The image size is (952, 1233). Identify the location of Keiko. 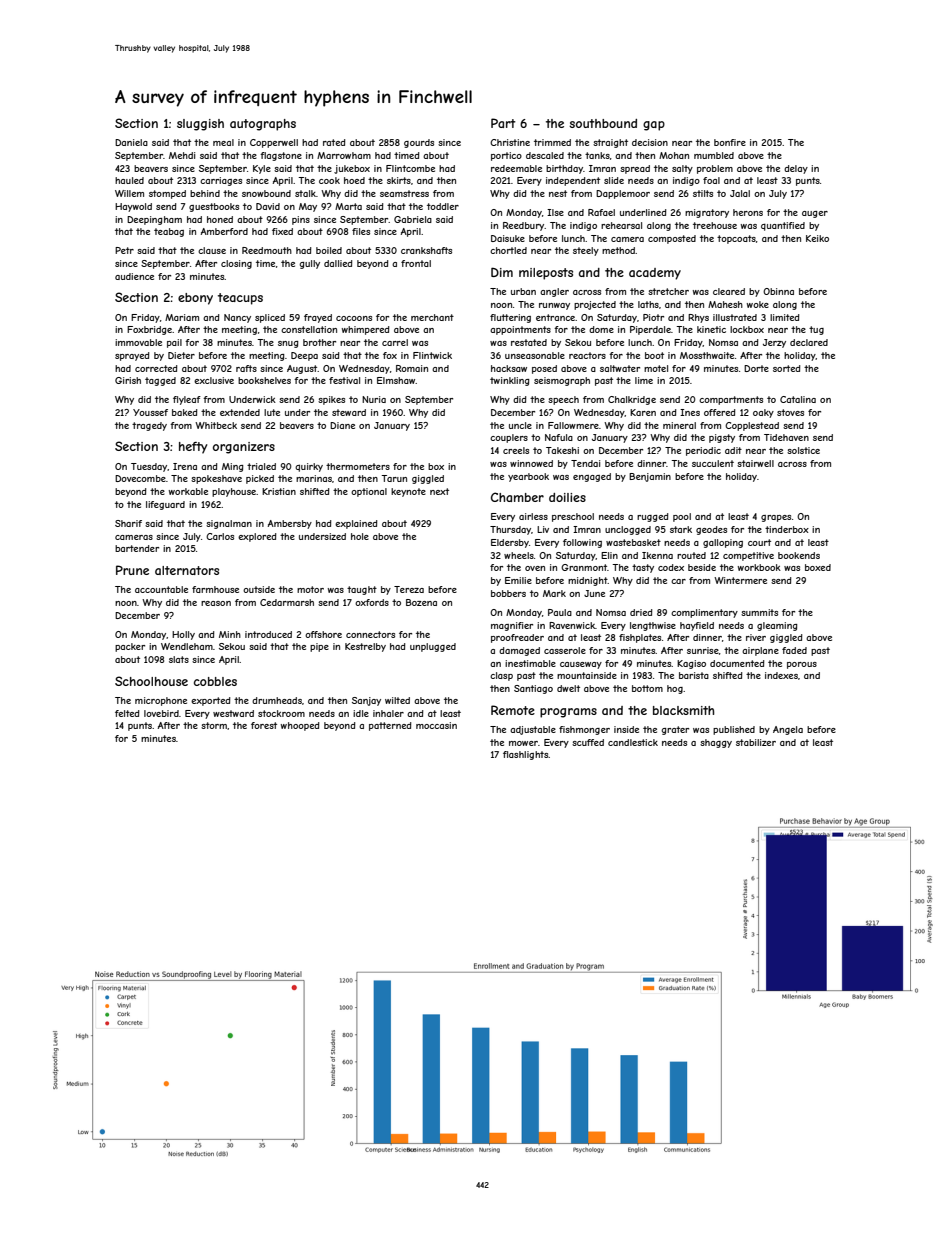
(817, 238).
